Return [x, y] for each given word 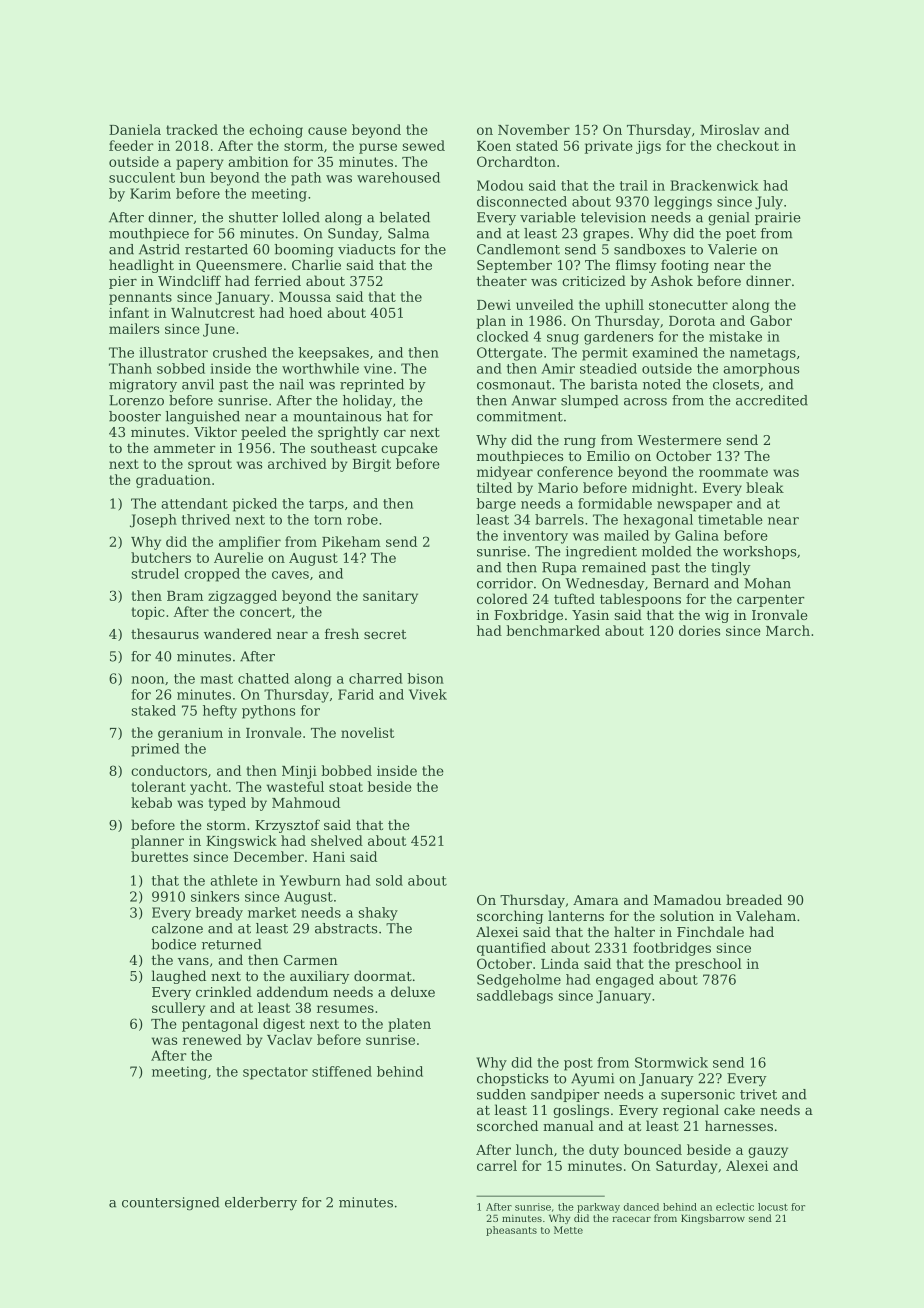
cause [327, 131]
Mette [568, 1230]
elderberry [261, 1203]
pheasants [511, 1231]
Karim [150, 193]
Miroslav [730, 129]
